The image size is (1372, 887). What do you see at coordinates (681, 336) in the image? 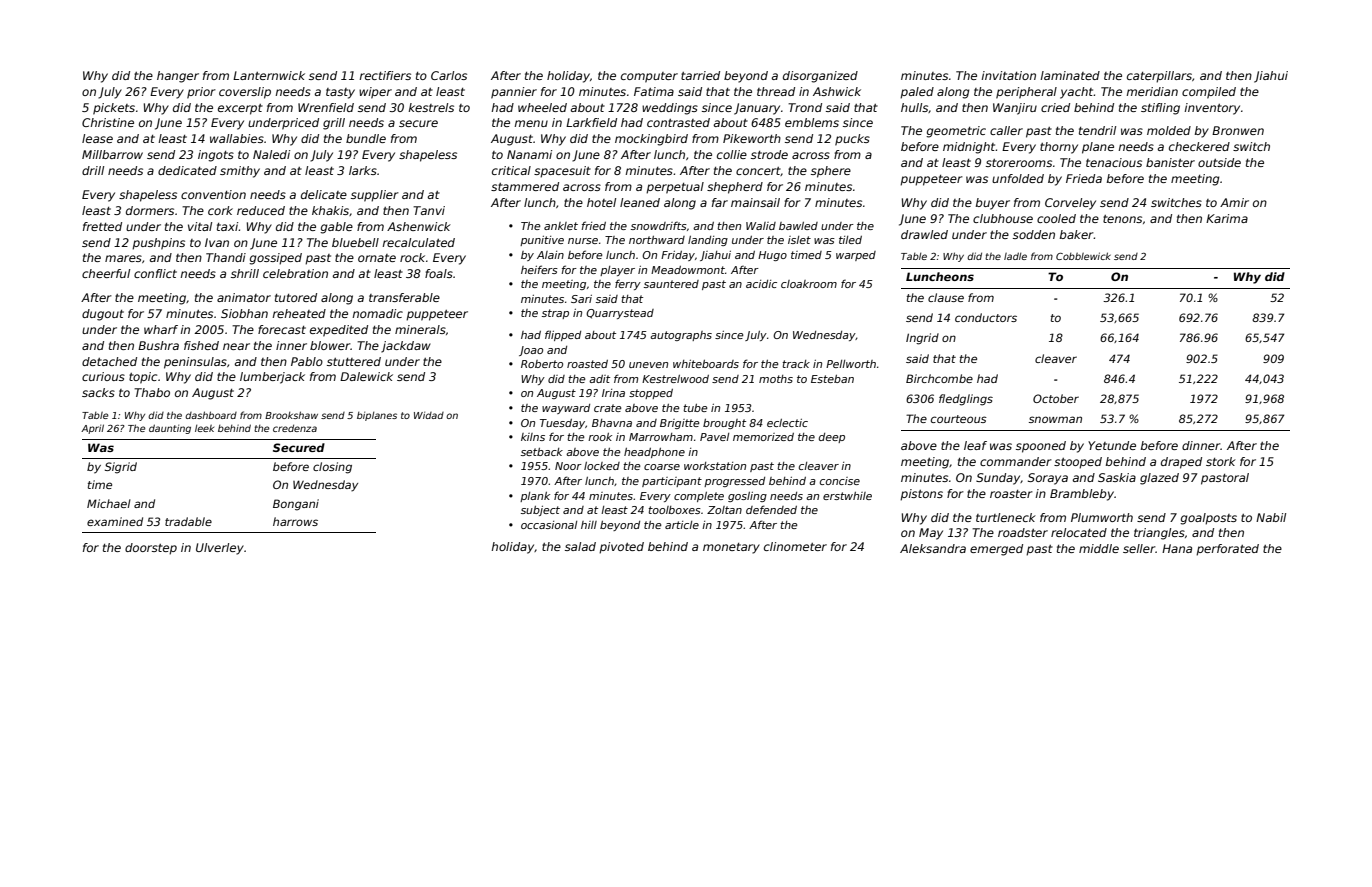
I see `autographs` at bounding box center [681, 336].
